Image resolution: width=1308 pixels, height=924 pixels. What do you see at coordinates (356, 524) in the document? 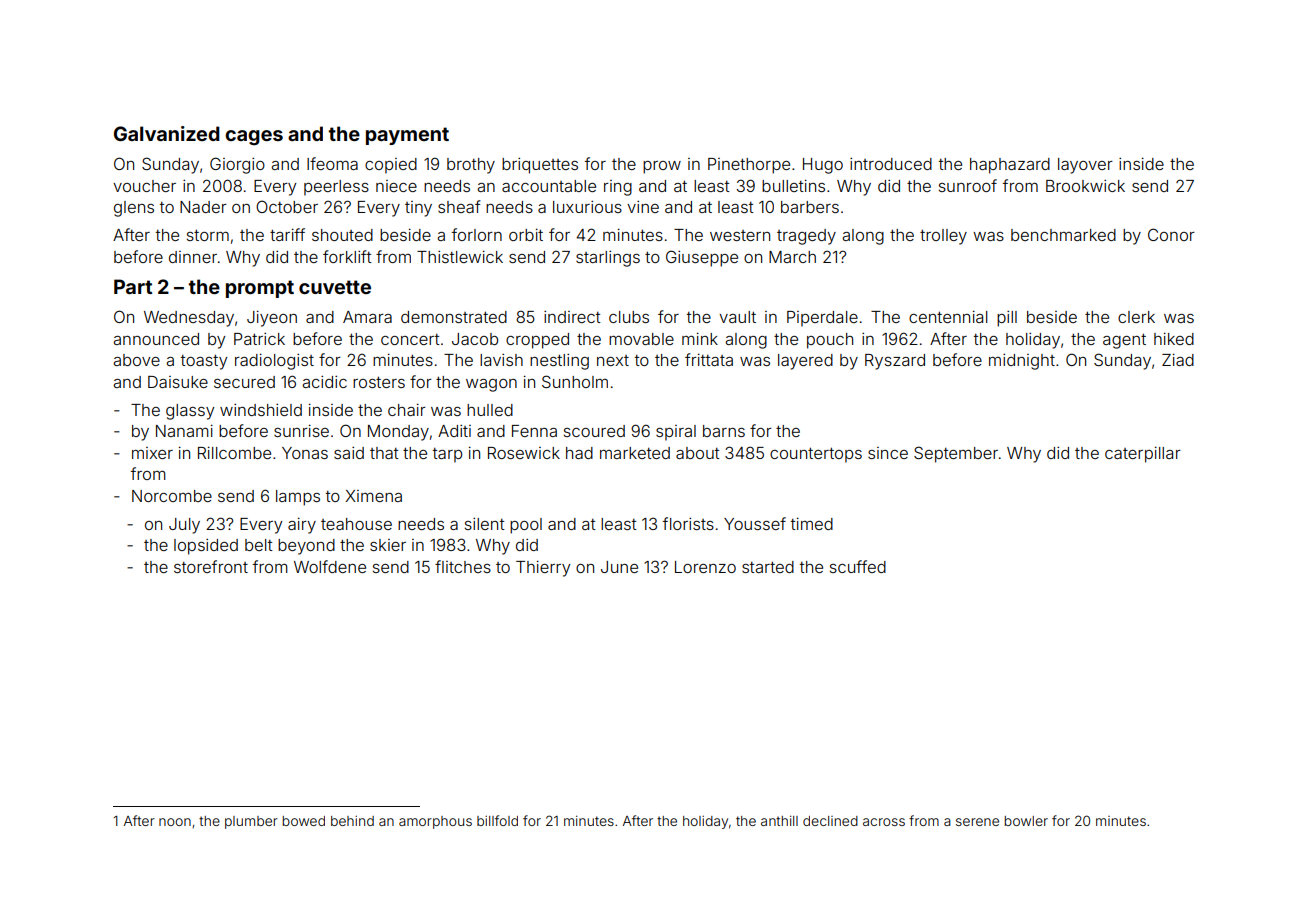
I see `teahouse` at bounding box center [356, 524].
